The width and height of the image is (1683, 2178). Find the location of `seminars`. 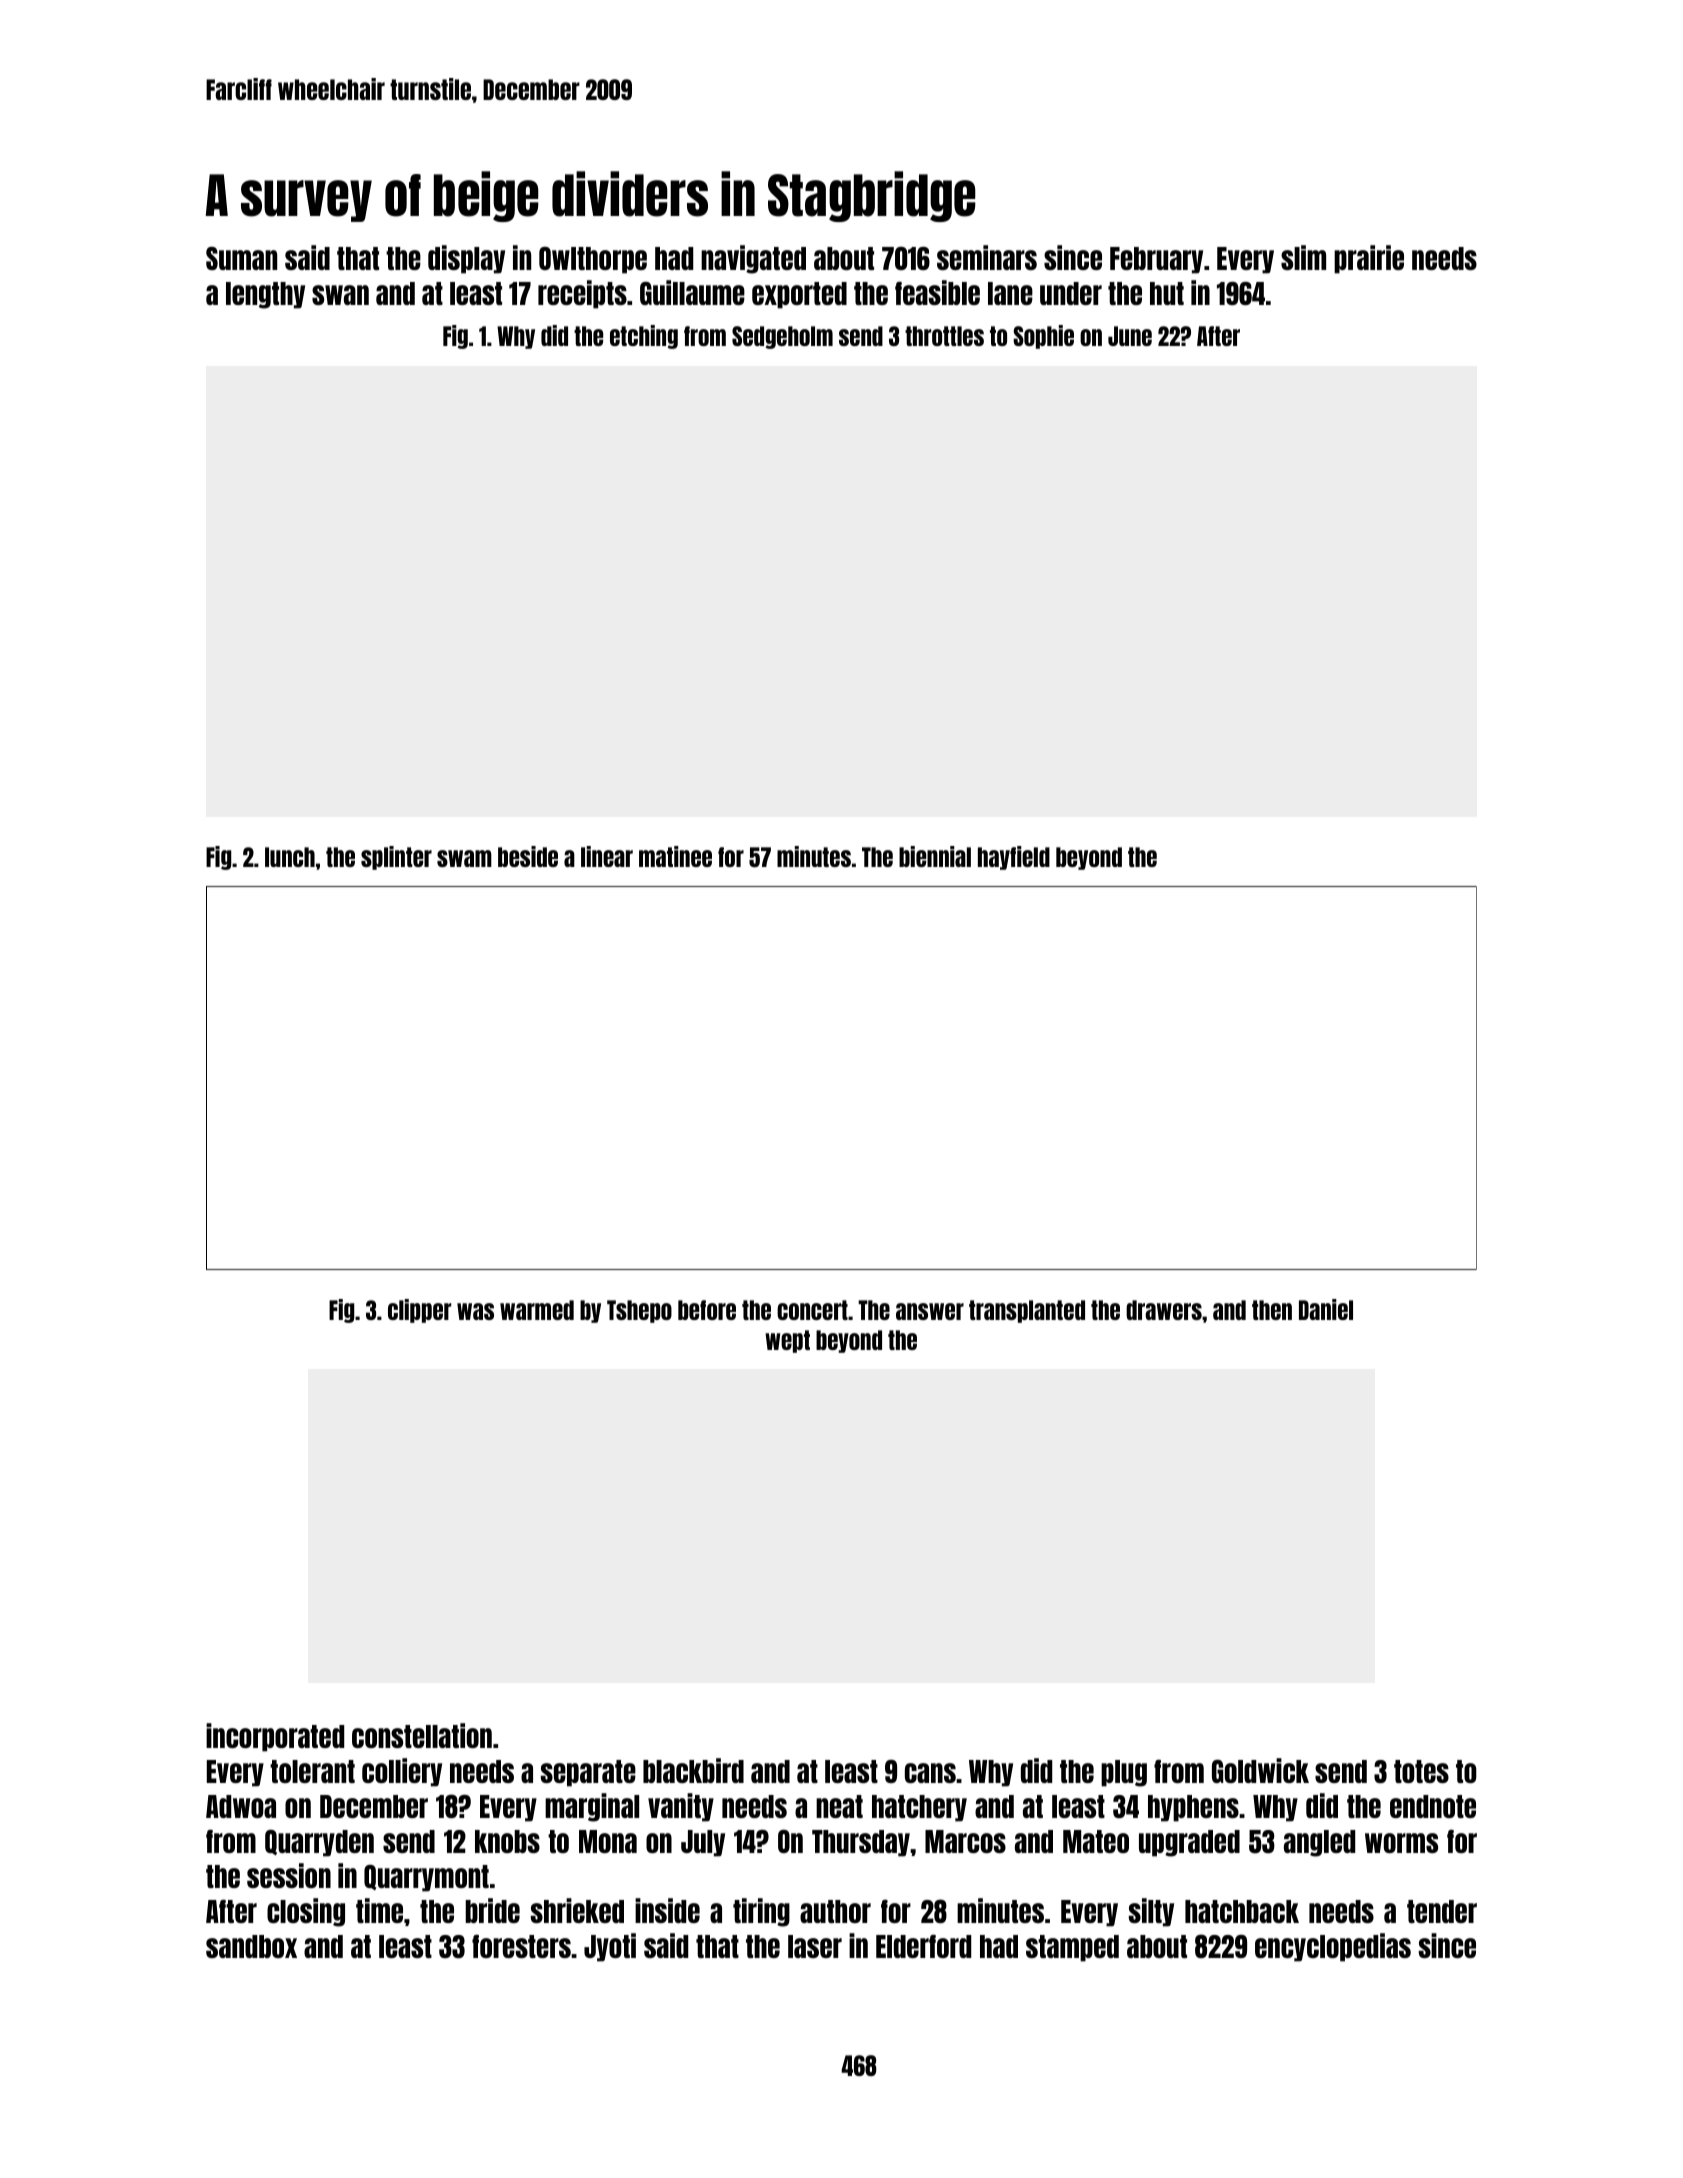

seminars is located at coordinates (987, 257).
